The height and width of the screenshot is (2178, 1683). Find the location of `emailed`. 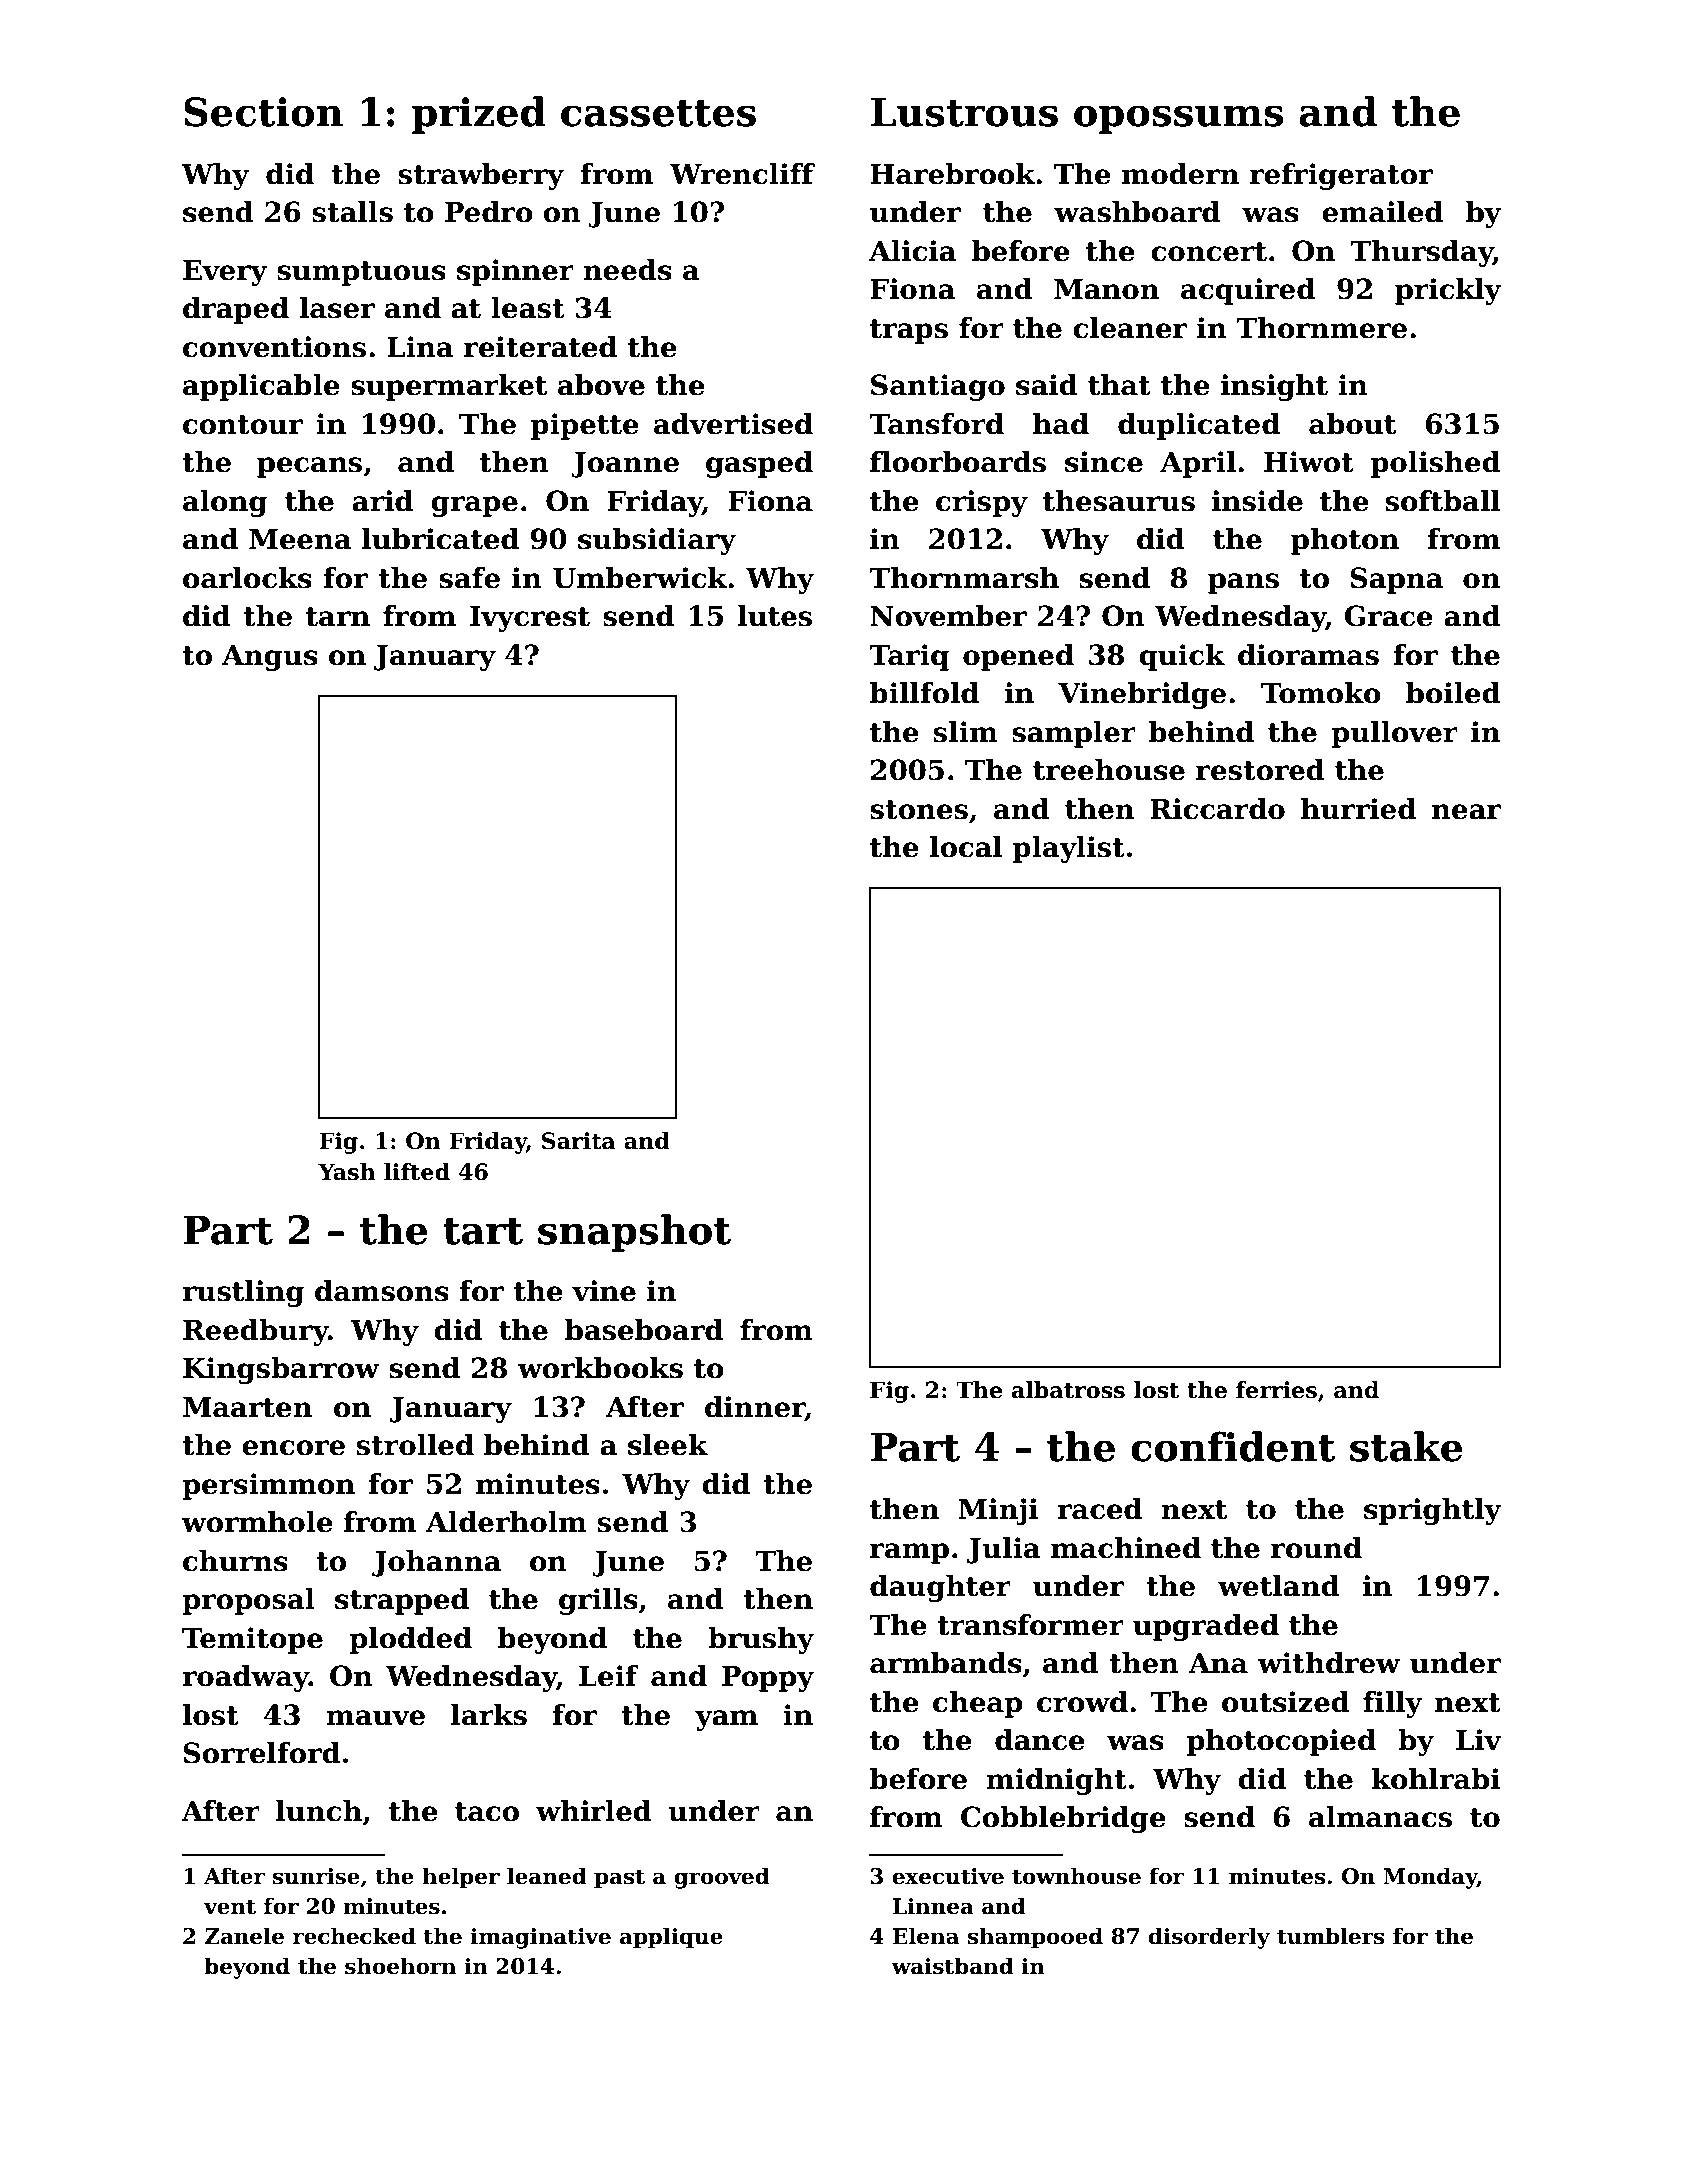

emailed is located at coordinates (1382, 212).
